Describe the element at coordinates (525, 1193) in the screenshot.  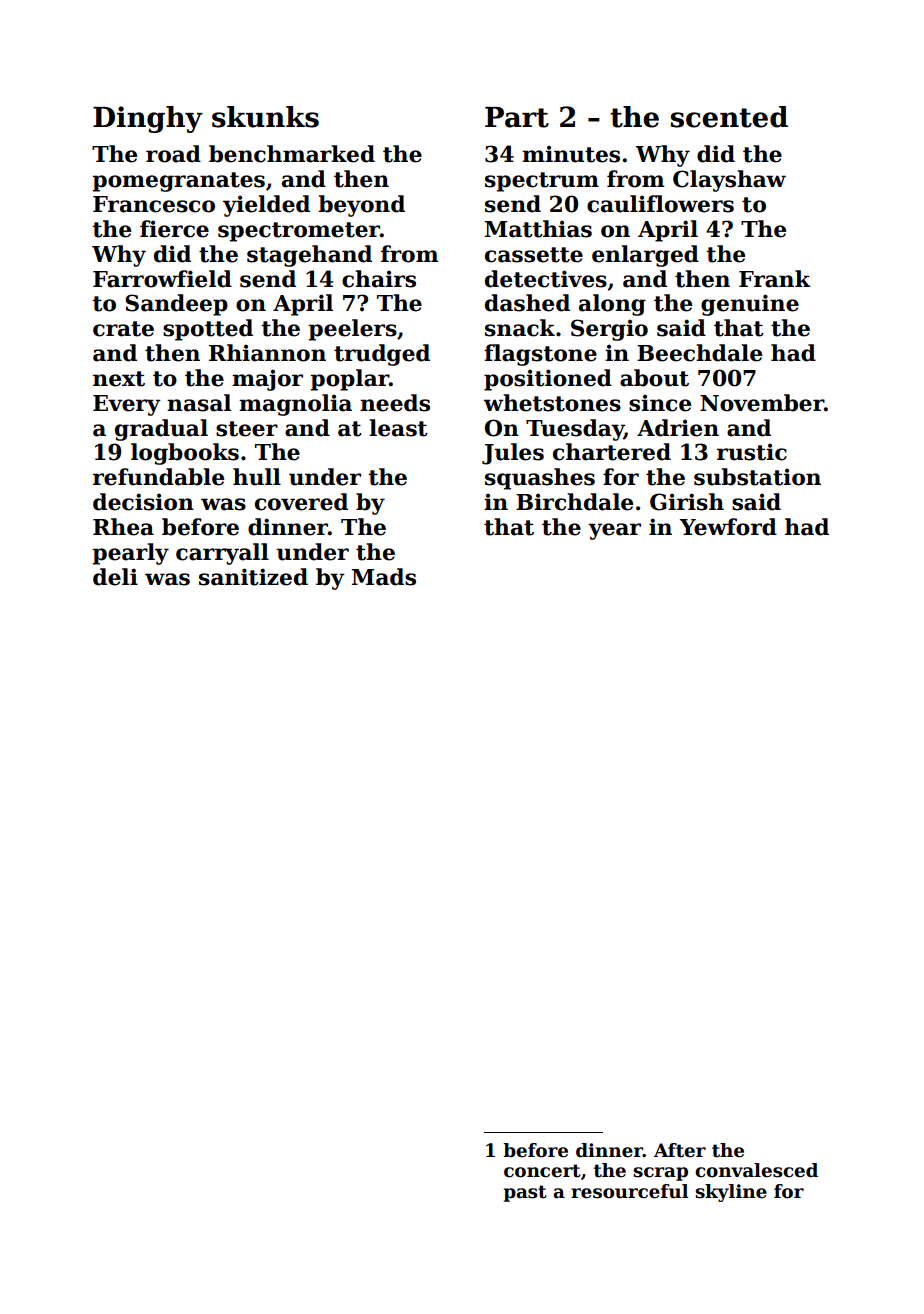
I see `past` at that location.
